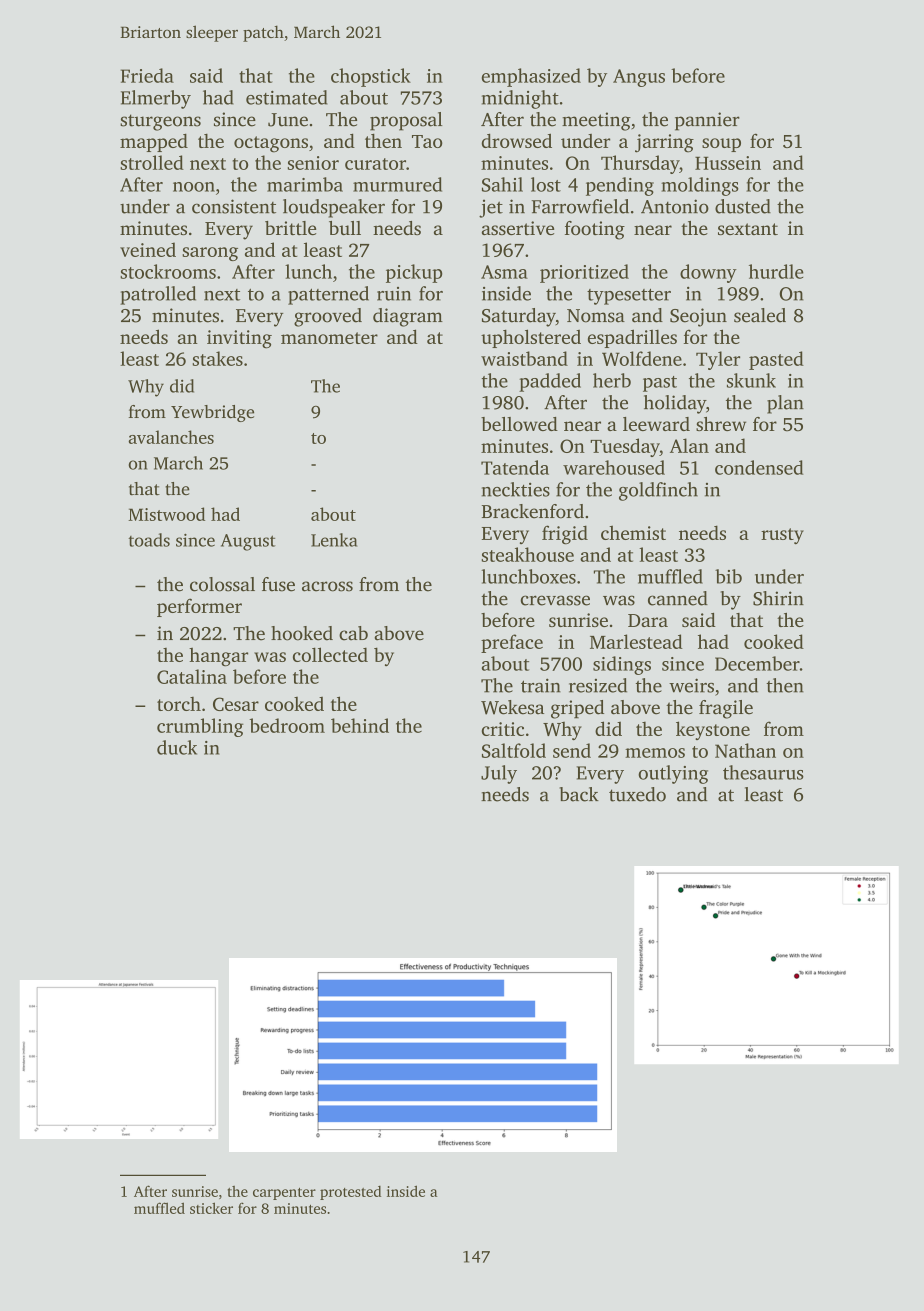 The height and width of the page is (1311, 924). Describe the element at coordinates (637, 794) in the page. I see `tuxedo` at that location.
